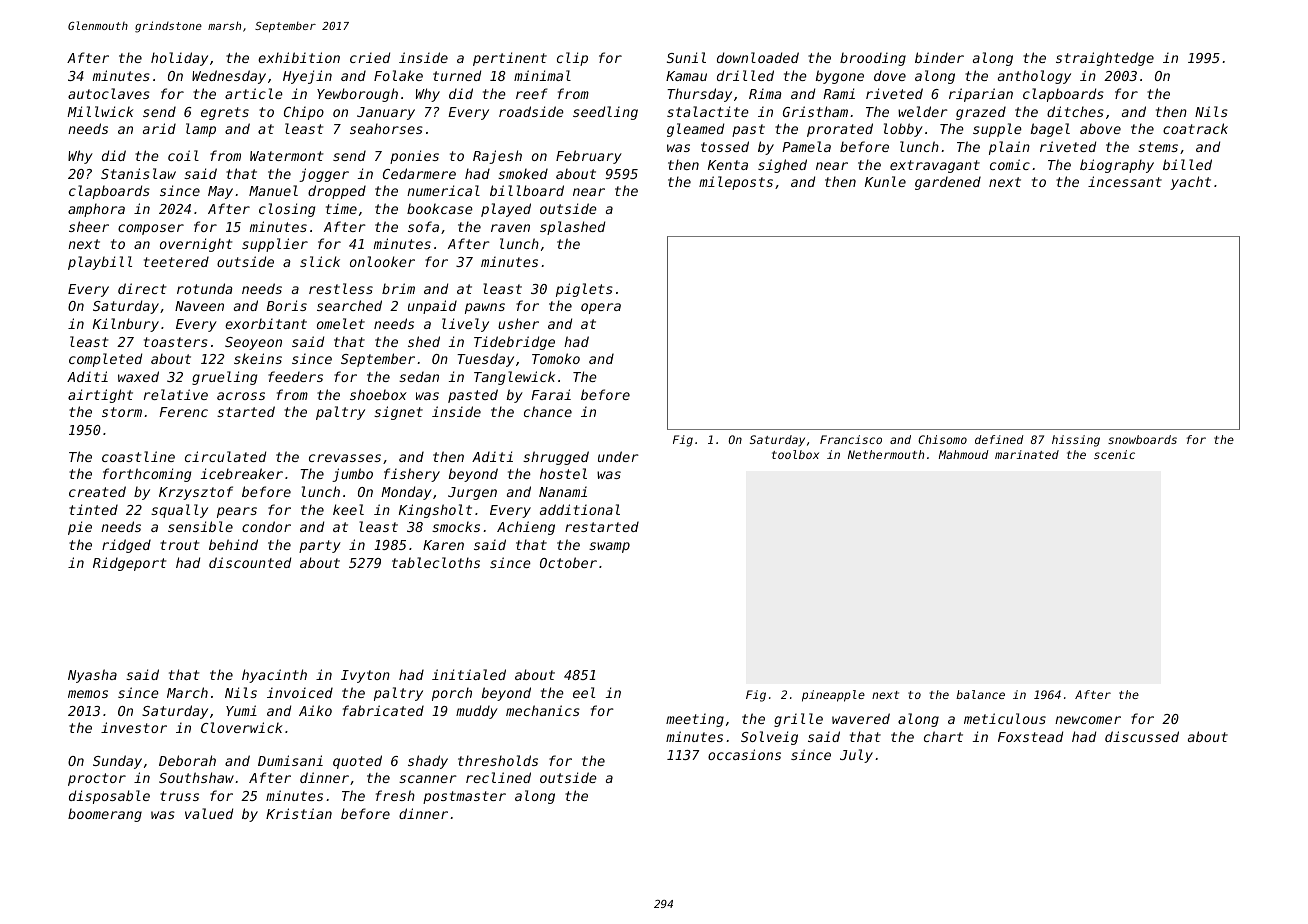 This screenshot has width=1308, height=924. What do you see at coordinates (105, 815) in the screenshot?
I see `boomerang` at bounding box center [105, 815].
